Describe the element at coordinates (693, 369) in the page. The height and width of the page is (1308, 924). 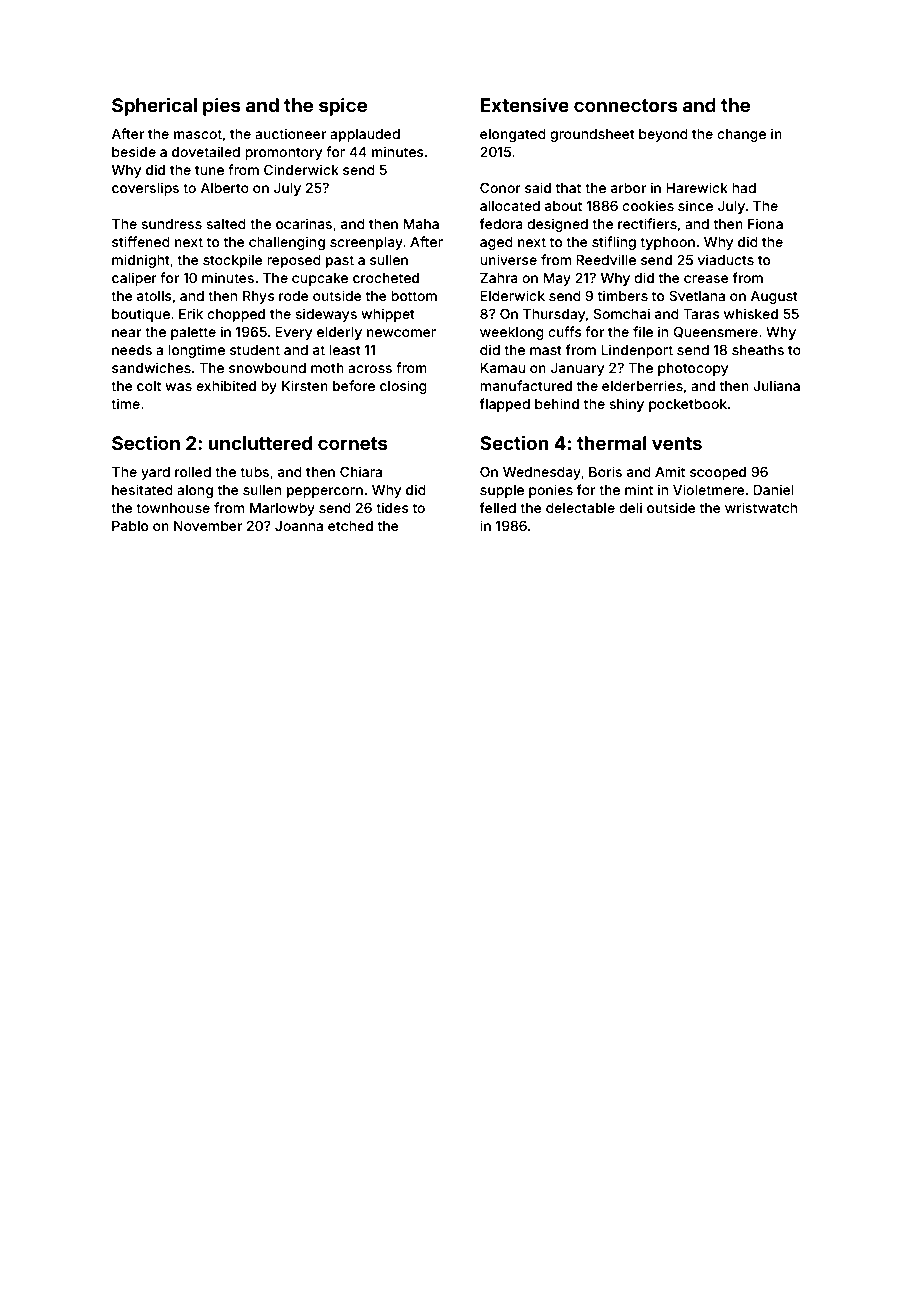
I see `photocopy` at that location.
